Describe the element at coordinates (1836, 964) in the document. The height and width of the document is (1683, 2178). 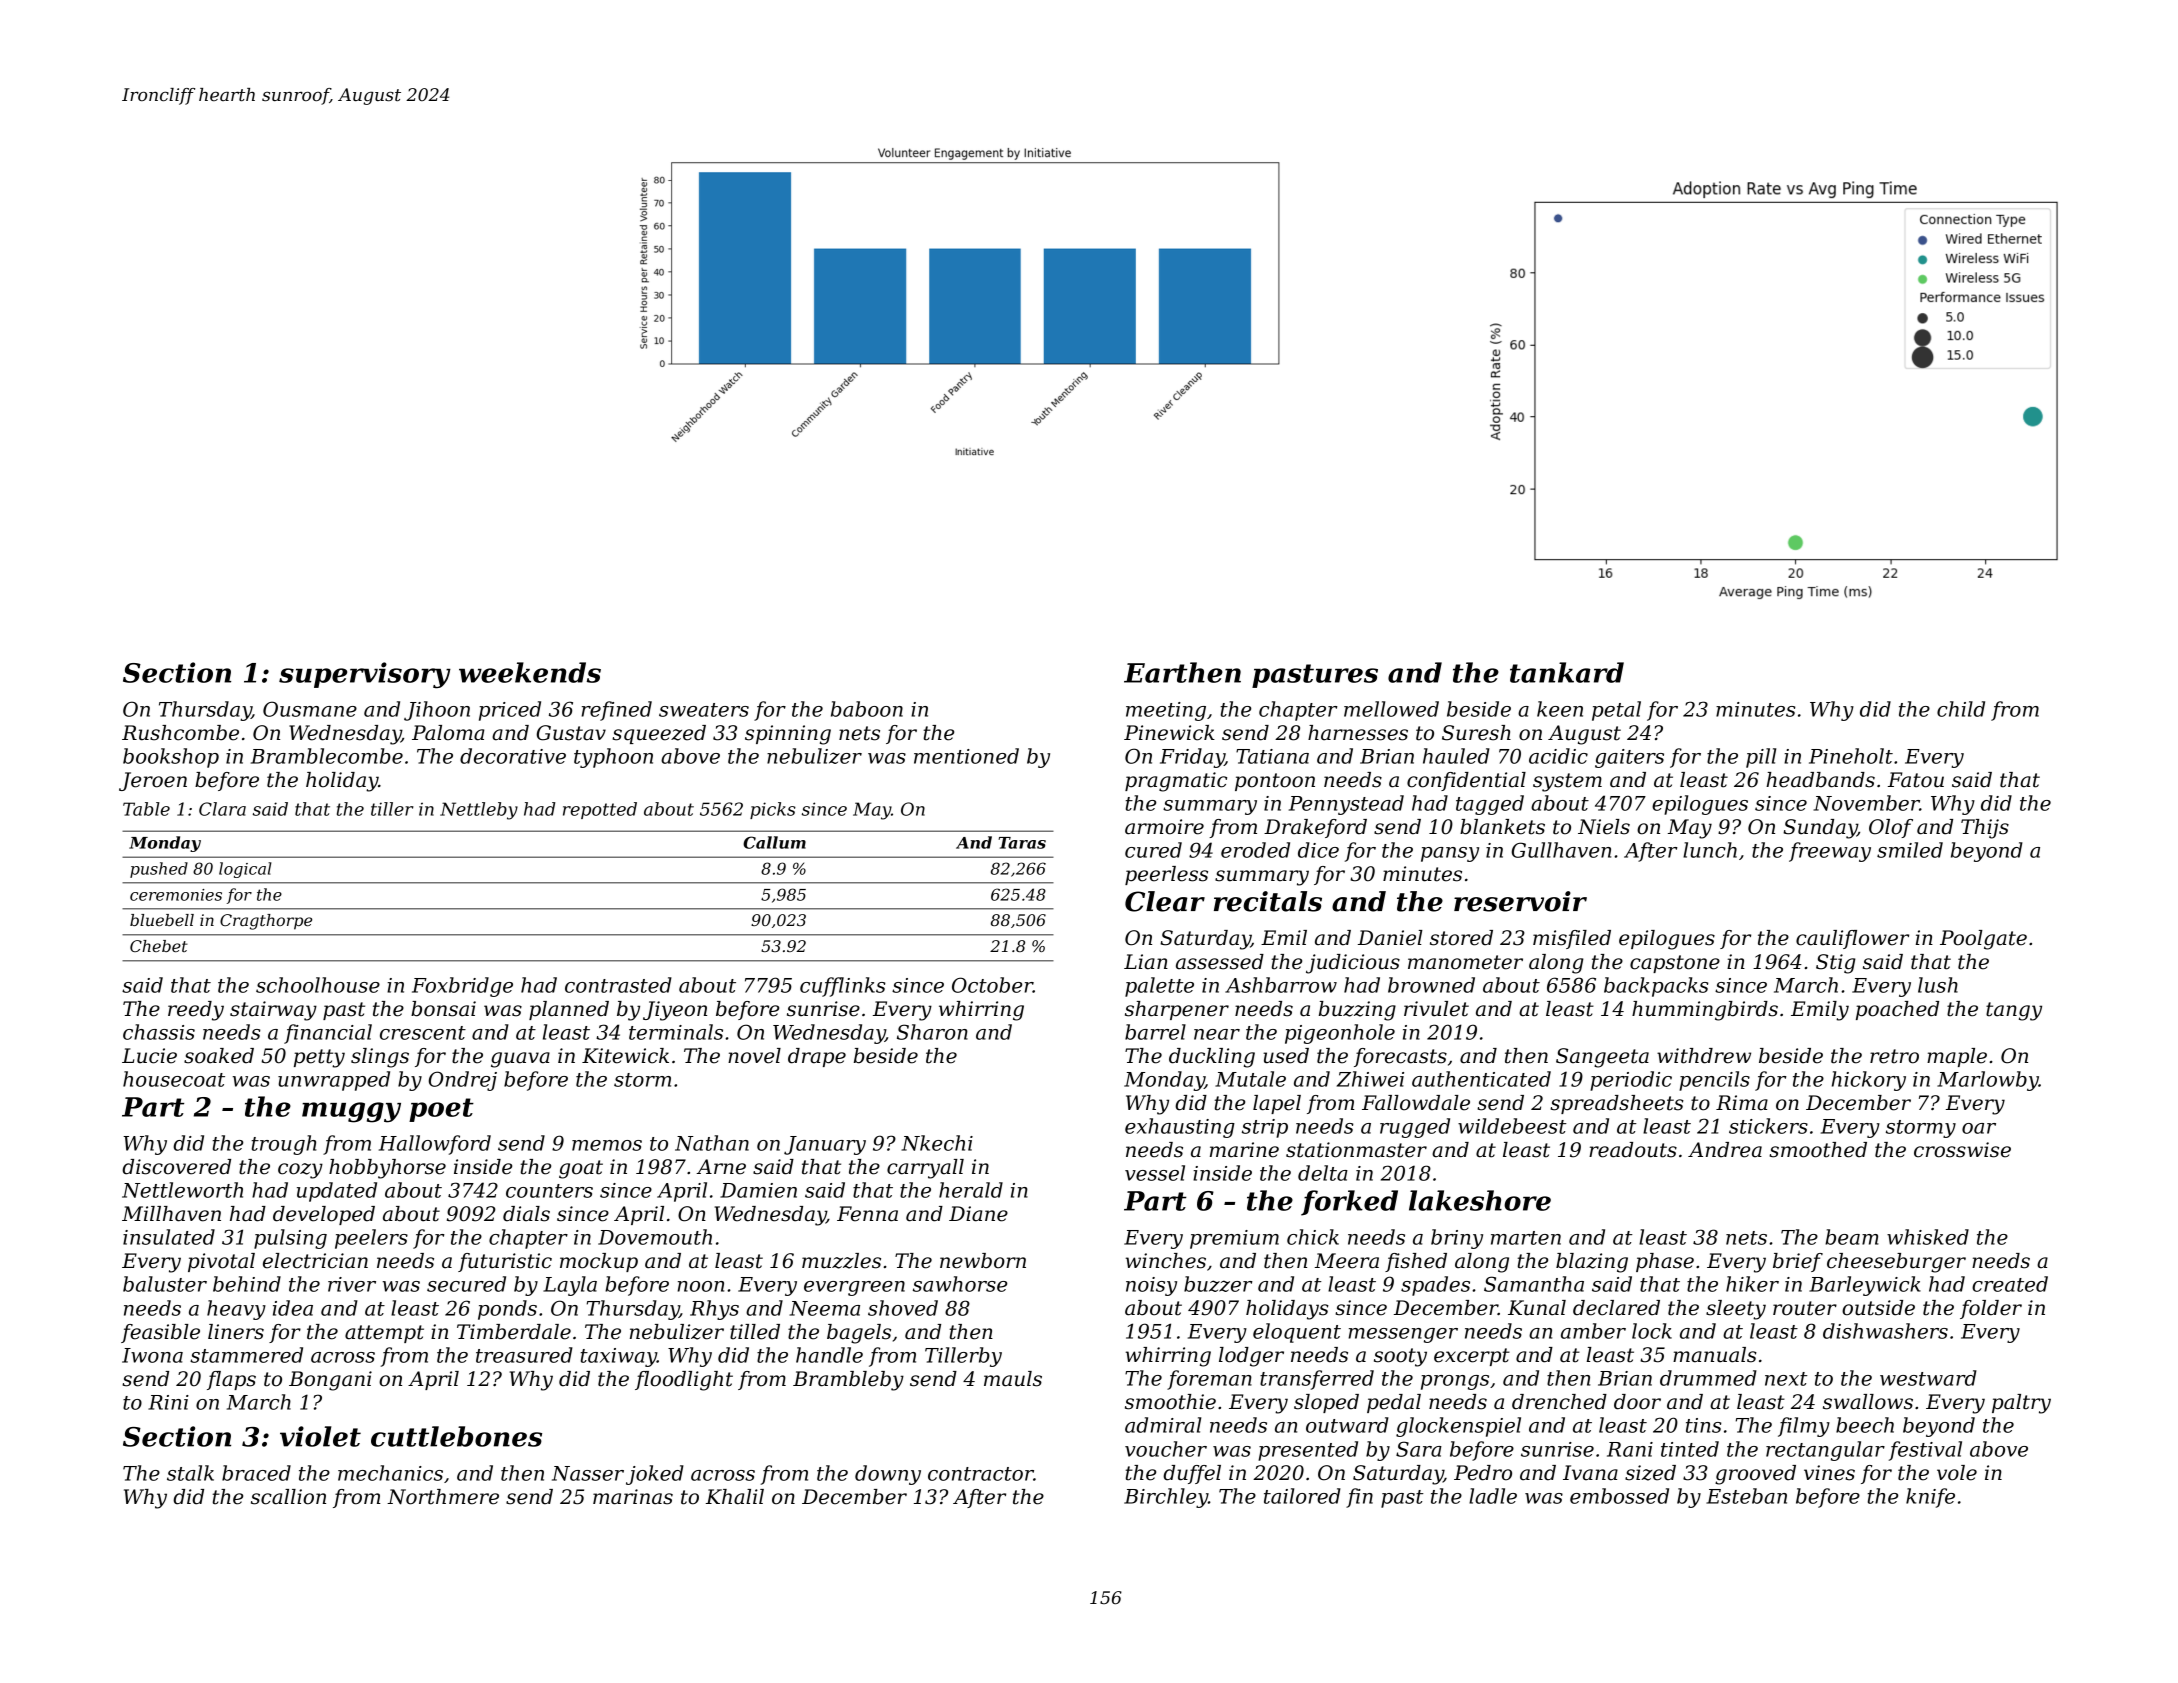
I see `Stig` at that location.
